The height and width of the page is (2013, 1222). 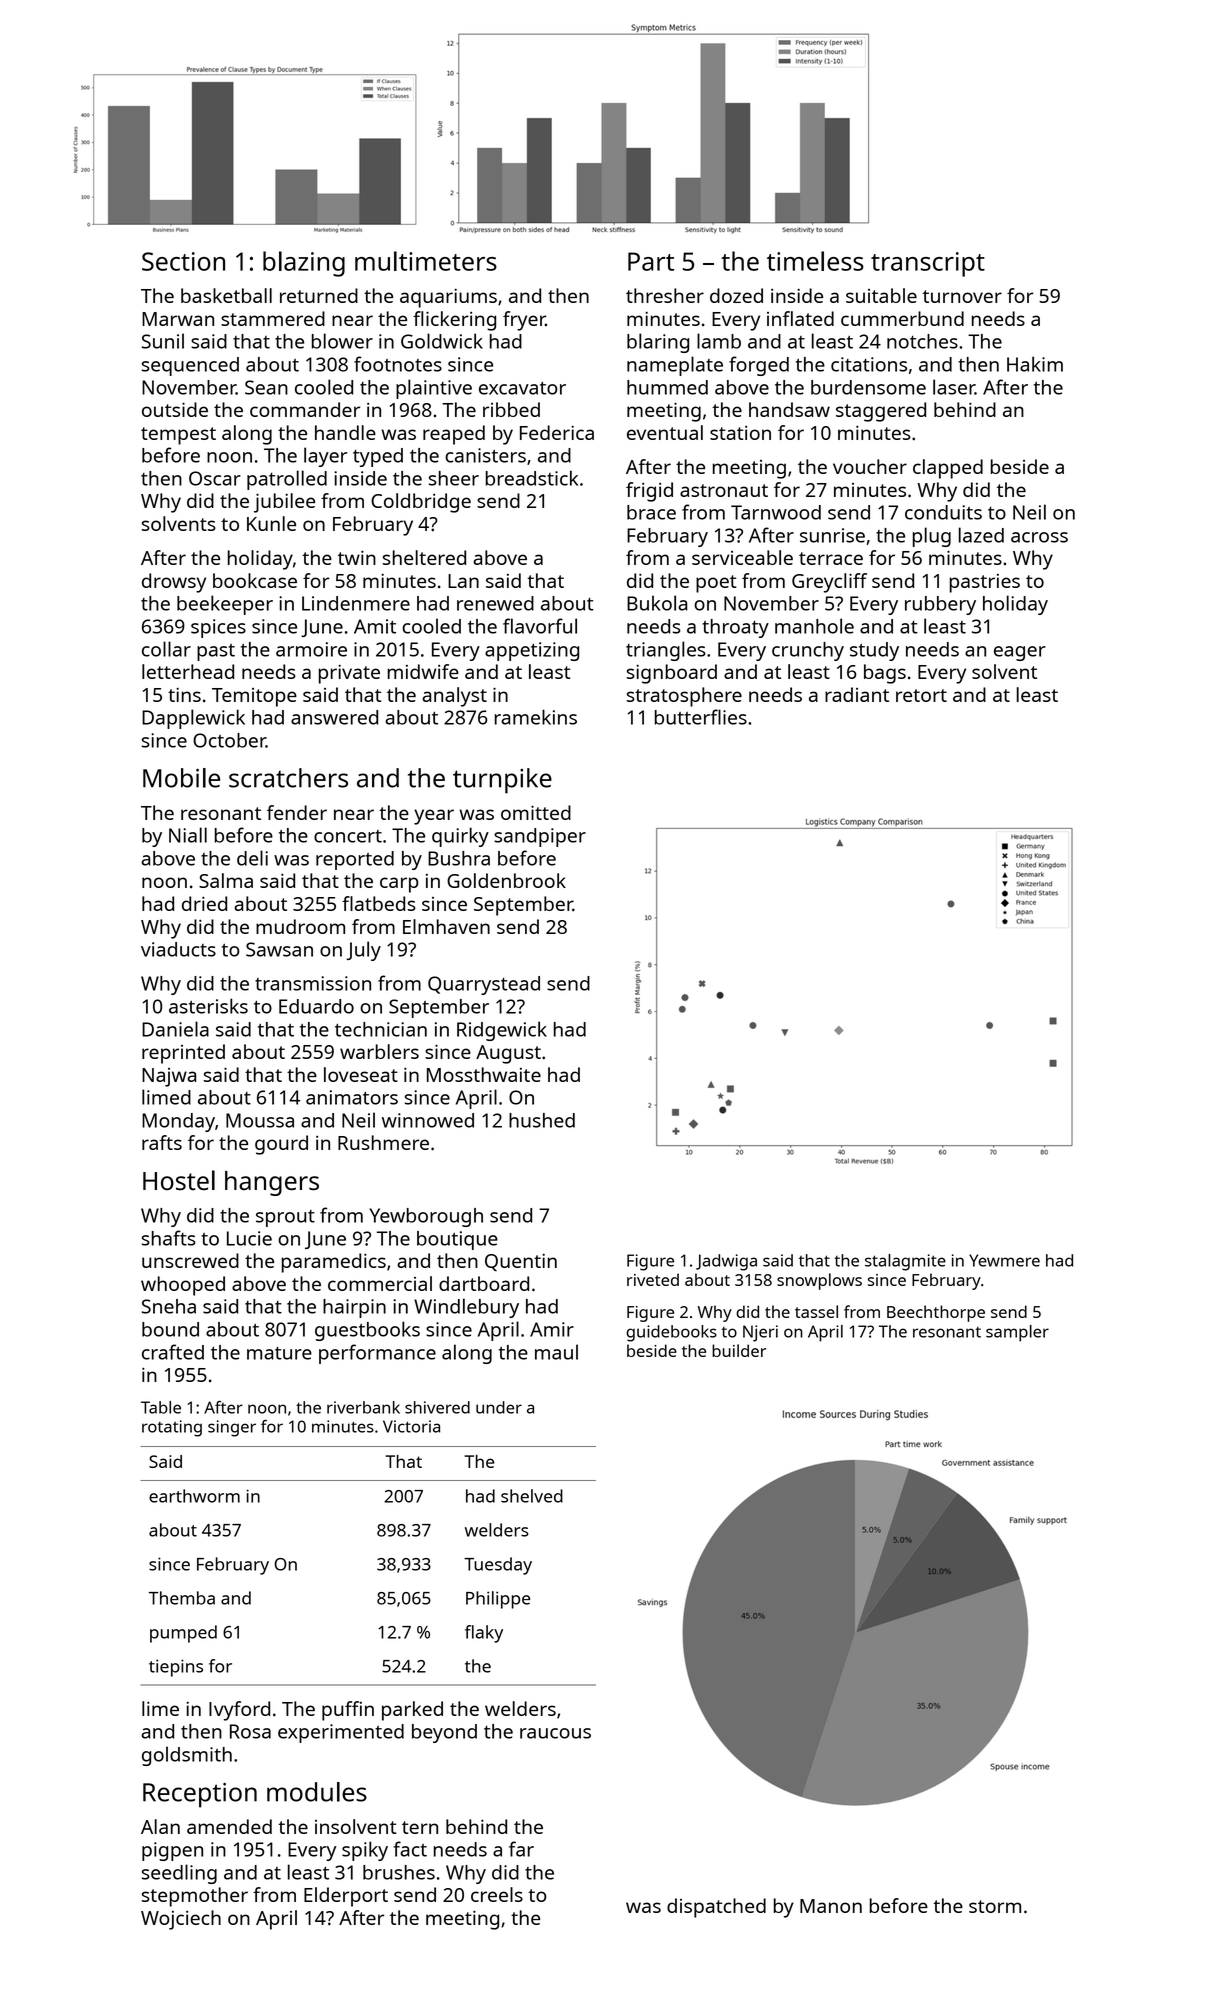 I want to click on Yewmere, so click(x=1004, y=1260).
